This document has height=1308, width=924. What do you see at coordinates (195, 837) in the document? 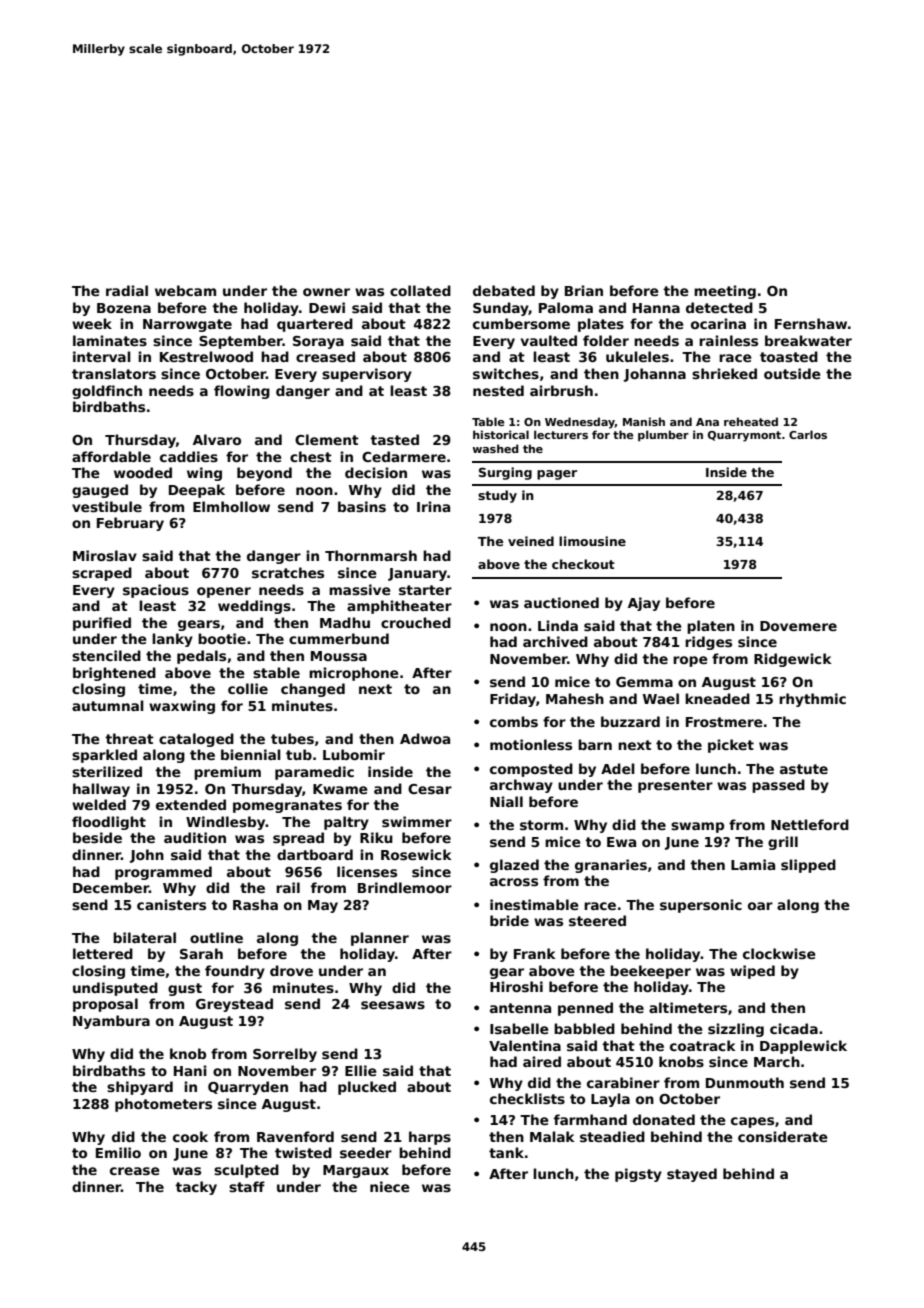
I see `audition` at bounding box center [195, 837].
